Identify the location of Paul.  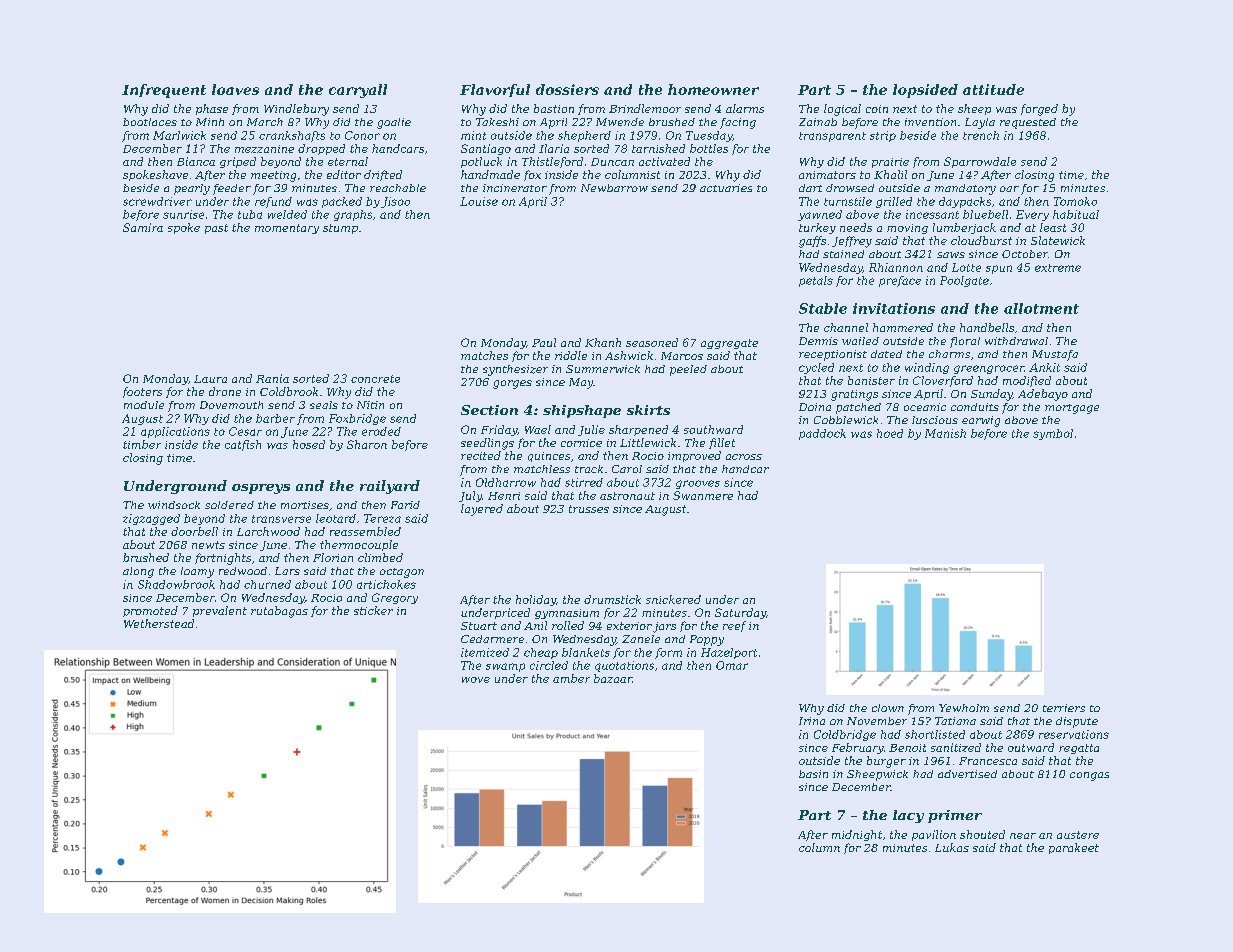
(544, 342).
